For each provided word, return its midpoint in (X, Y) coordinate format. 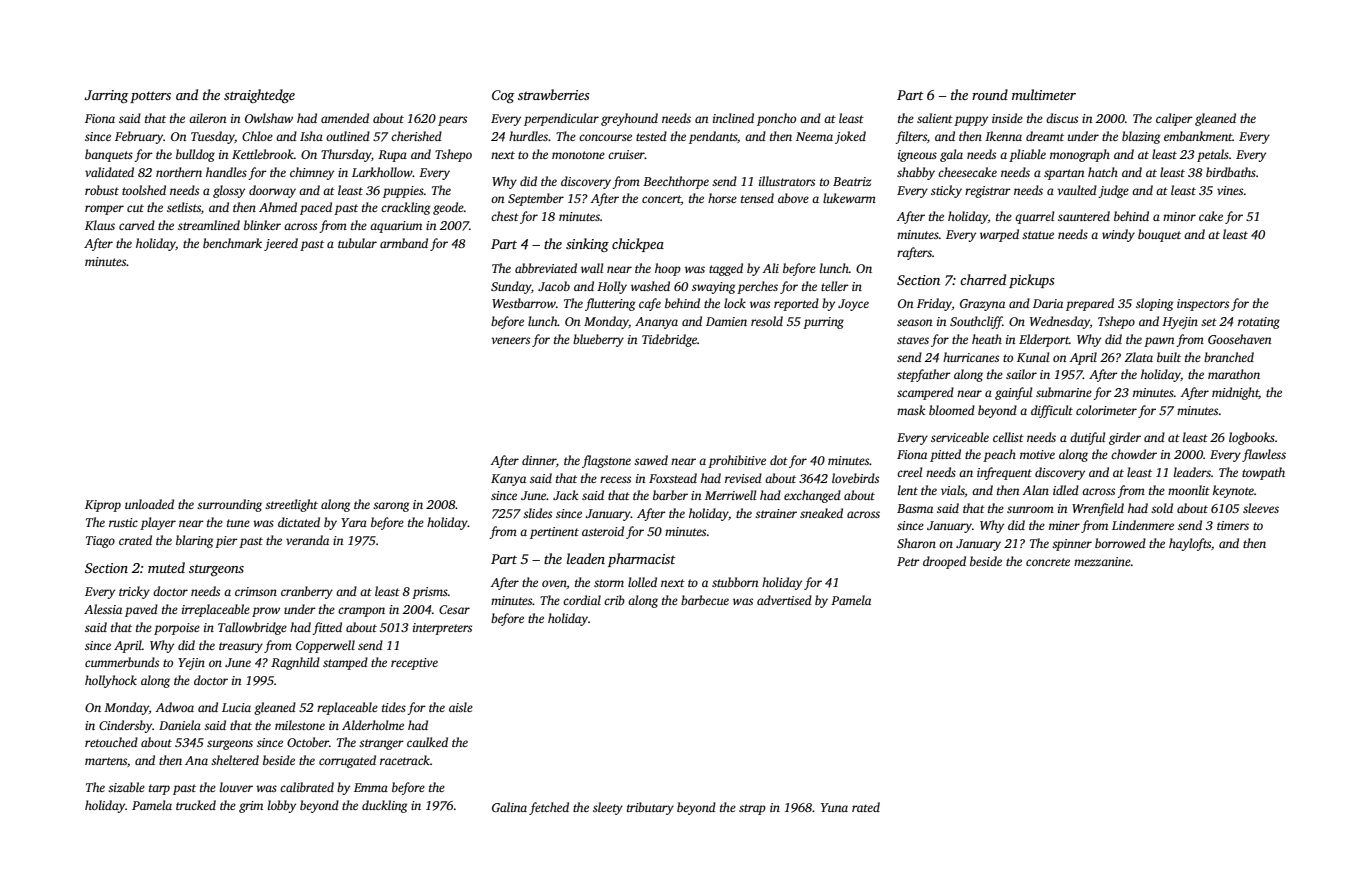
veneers (510, 340)
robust (102, 190)
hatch (1103, 172)
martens (106, 761)
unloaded (149, 504)
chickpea (638, 245)
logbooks (1252, 438)
